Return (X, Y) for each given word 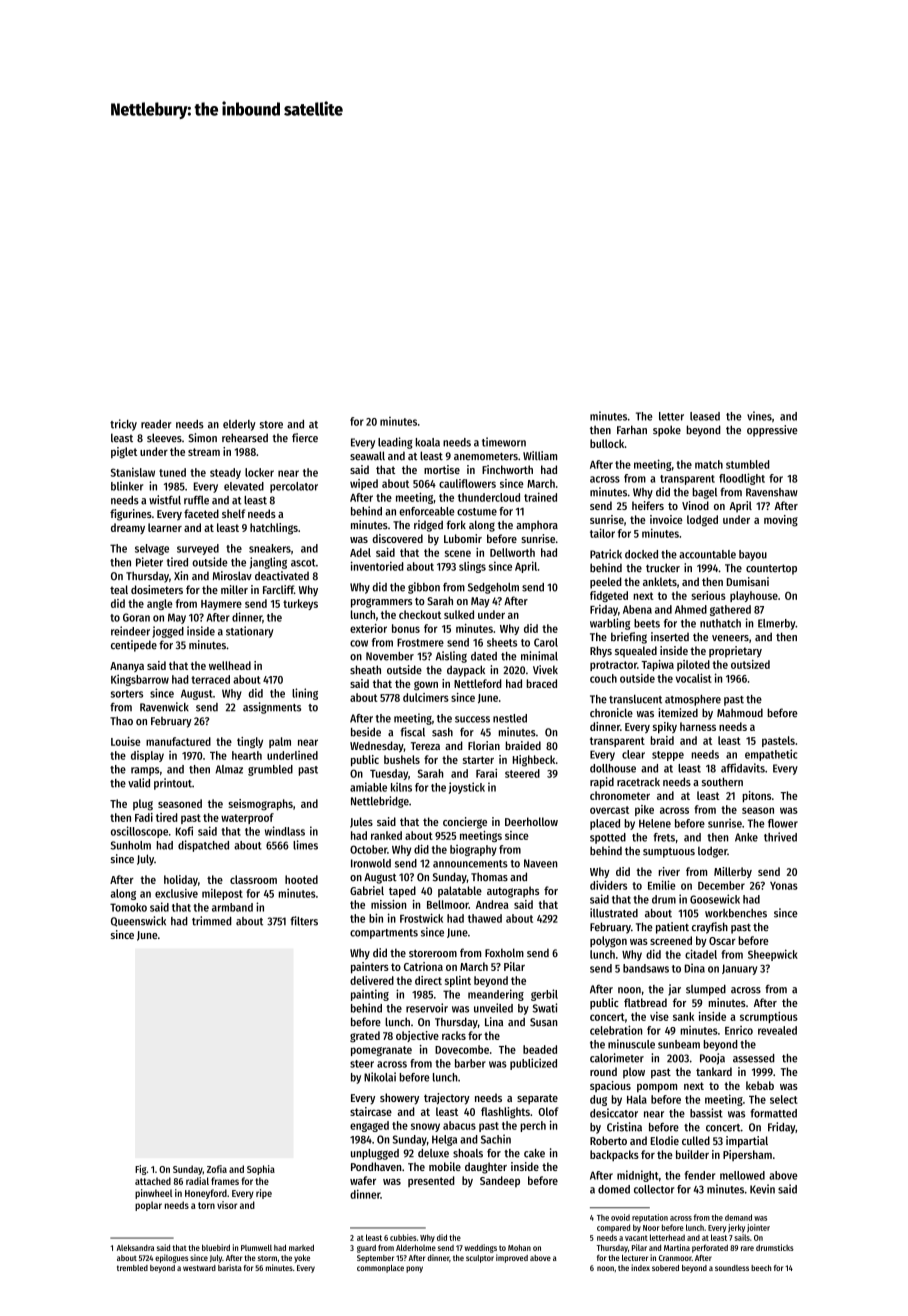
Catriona (423, 966)
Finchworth (507, 469)
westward (199, 1268)
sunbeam (679, 1044)
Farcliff (278, 589)
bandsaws (646, 968)
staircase (371, 1111)
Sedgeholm (493, 588)
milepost (222, 894)
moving (781, 521)
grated (365, 1037)
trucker (663, 568)
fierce (305, 438)
